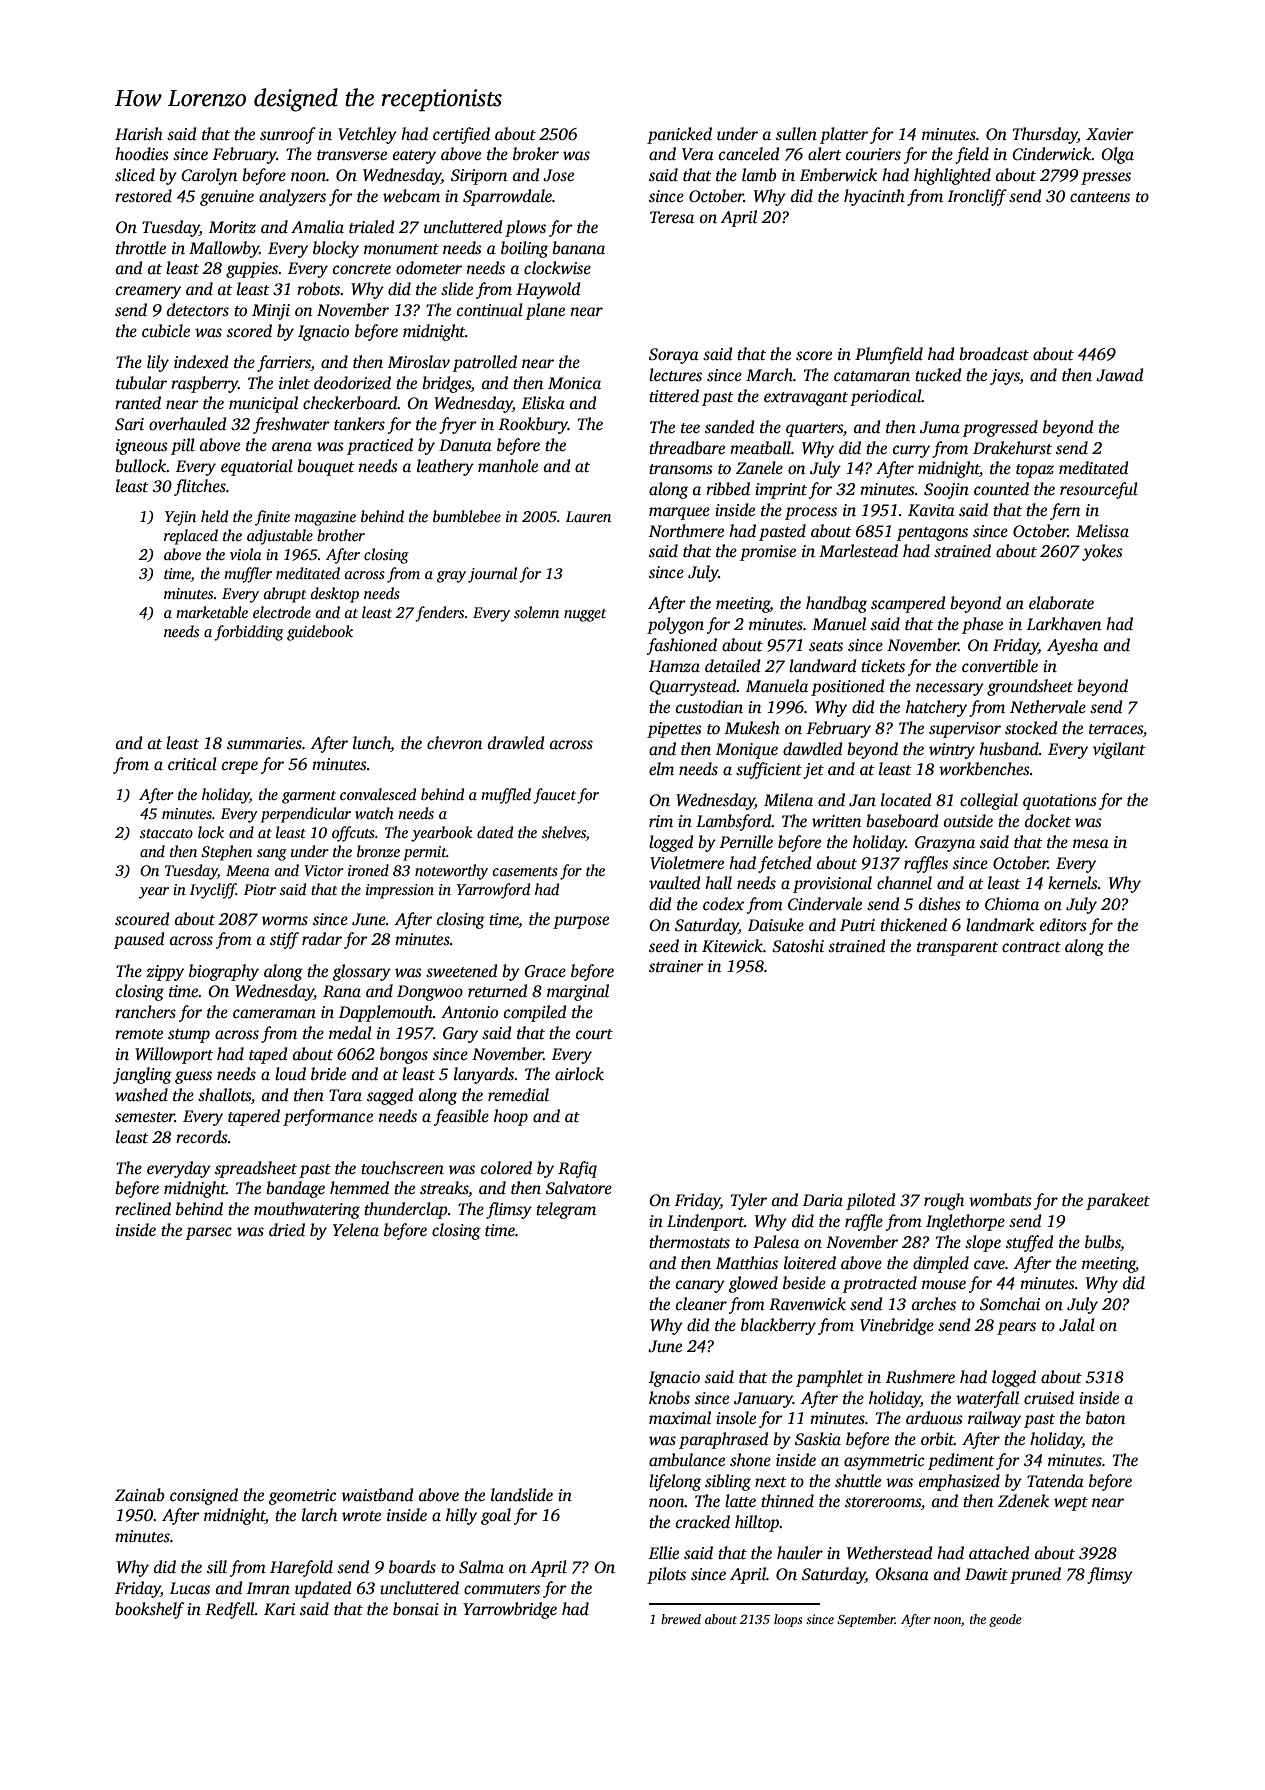 The height and width of the page is (1790, 1265). What do you see at coordinates (1119, 375) in the page?
I see `Jawad` at bounding box center [1119, 375].
